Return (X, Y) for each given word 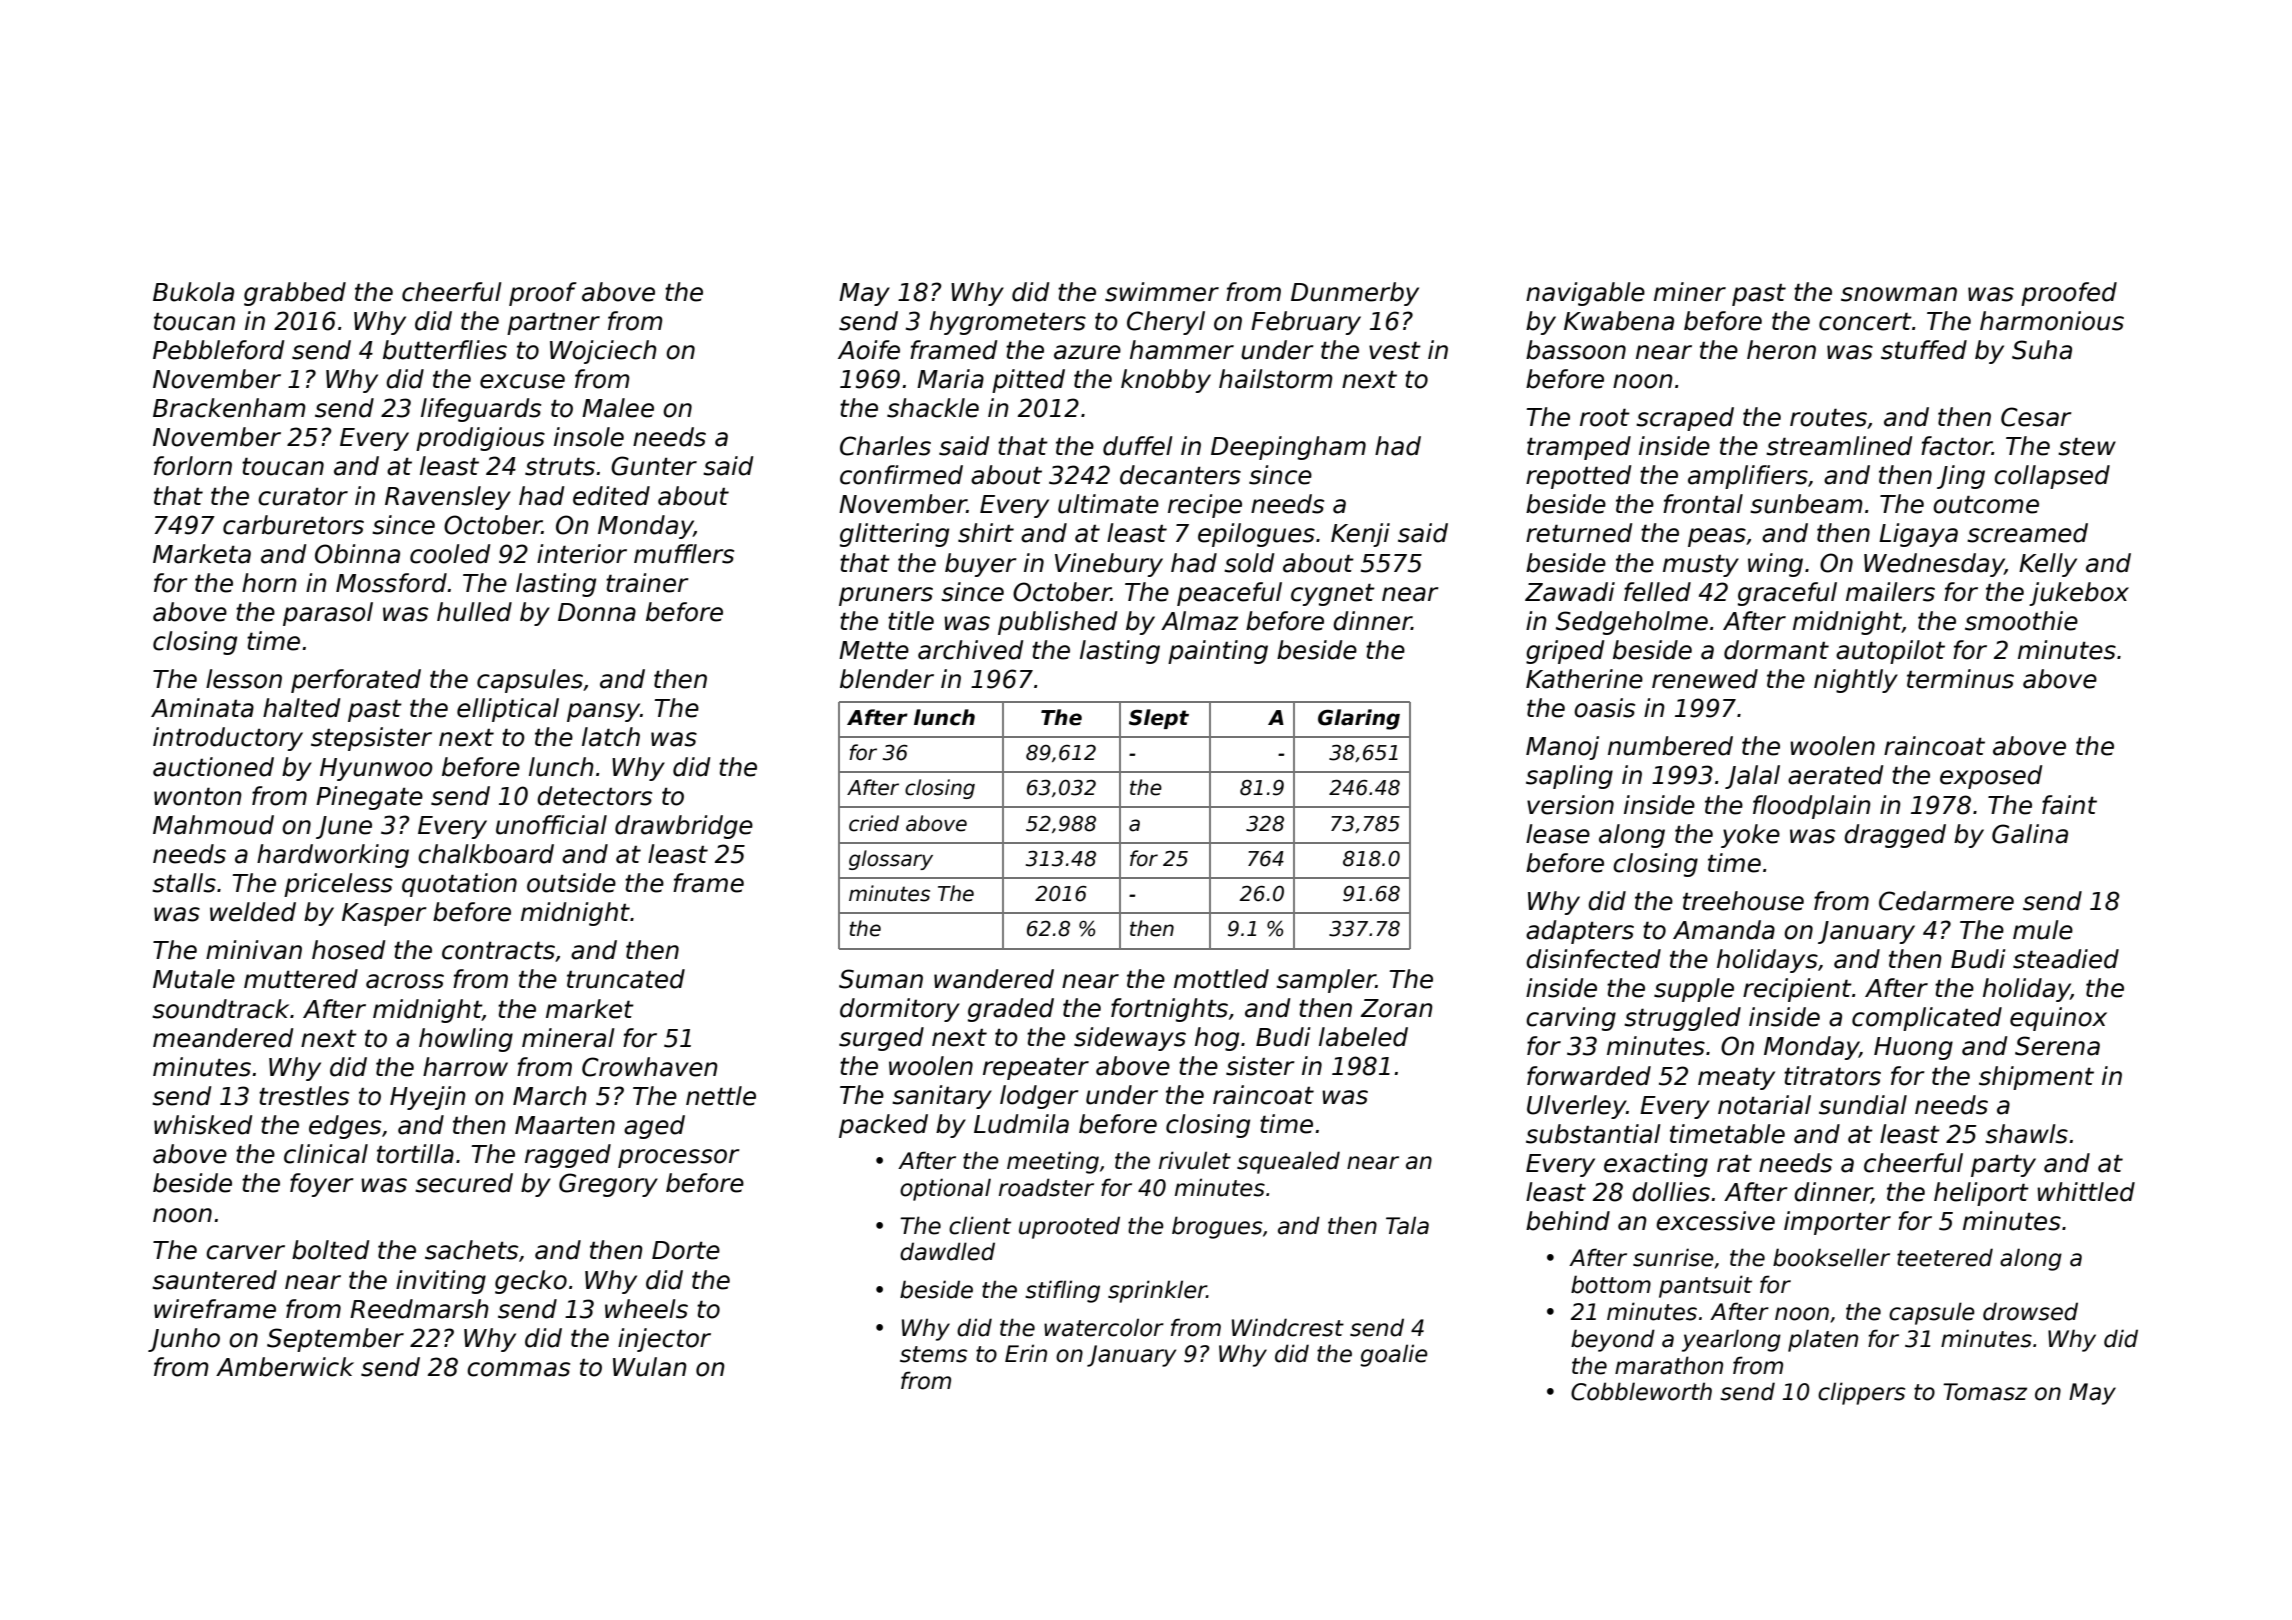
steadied (2066, 959)
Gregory (608, 1185)
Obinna (357, 554)
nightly (1856, 681)
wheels (646, 1309)
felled (1657, 592)
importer (1837, 1223)
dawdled (947, 1251)
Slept (1159, 719)
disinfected (1593, 959)
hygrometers (1008, 323)
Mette (874, 650)
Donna (597, 612)
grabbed (295, 294)
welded (253, 912)
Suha (2042, 350)
